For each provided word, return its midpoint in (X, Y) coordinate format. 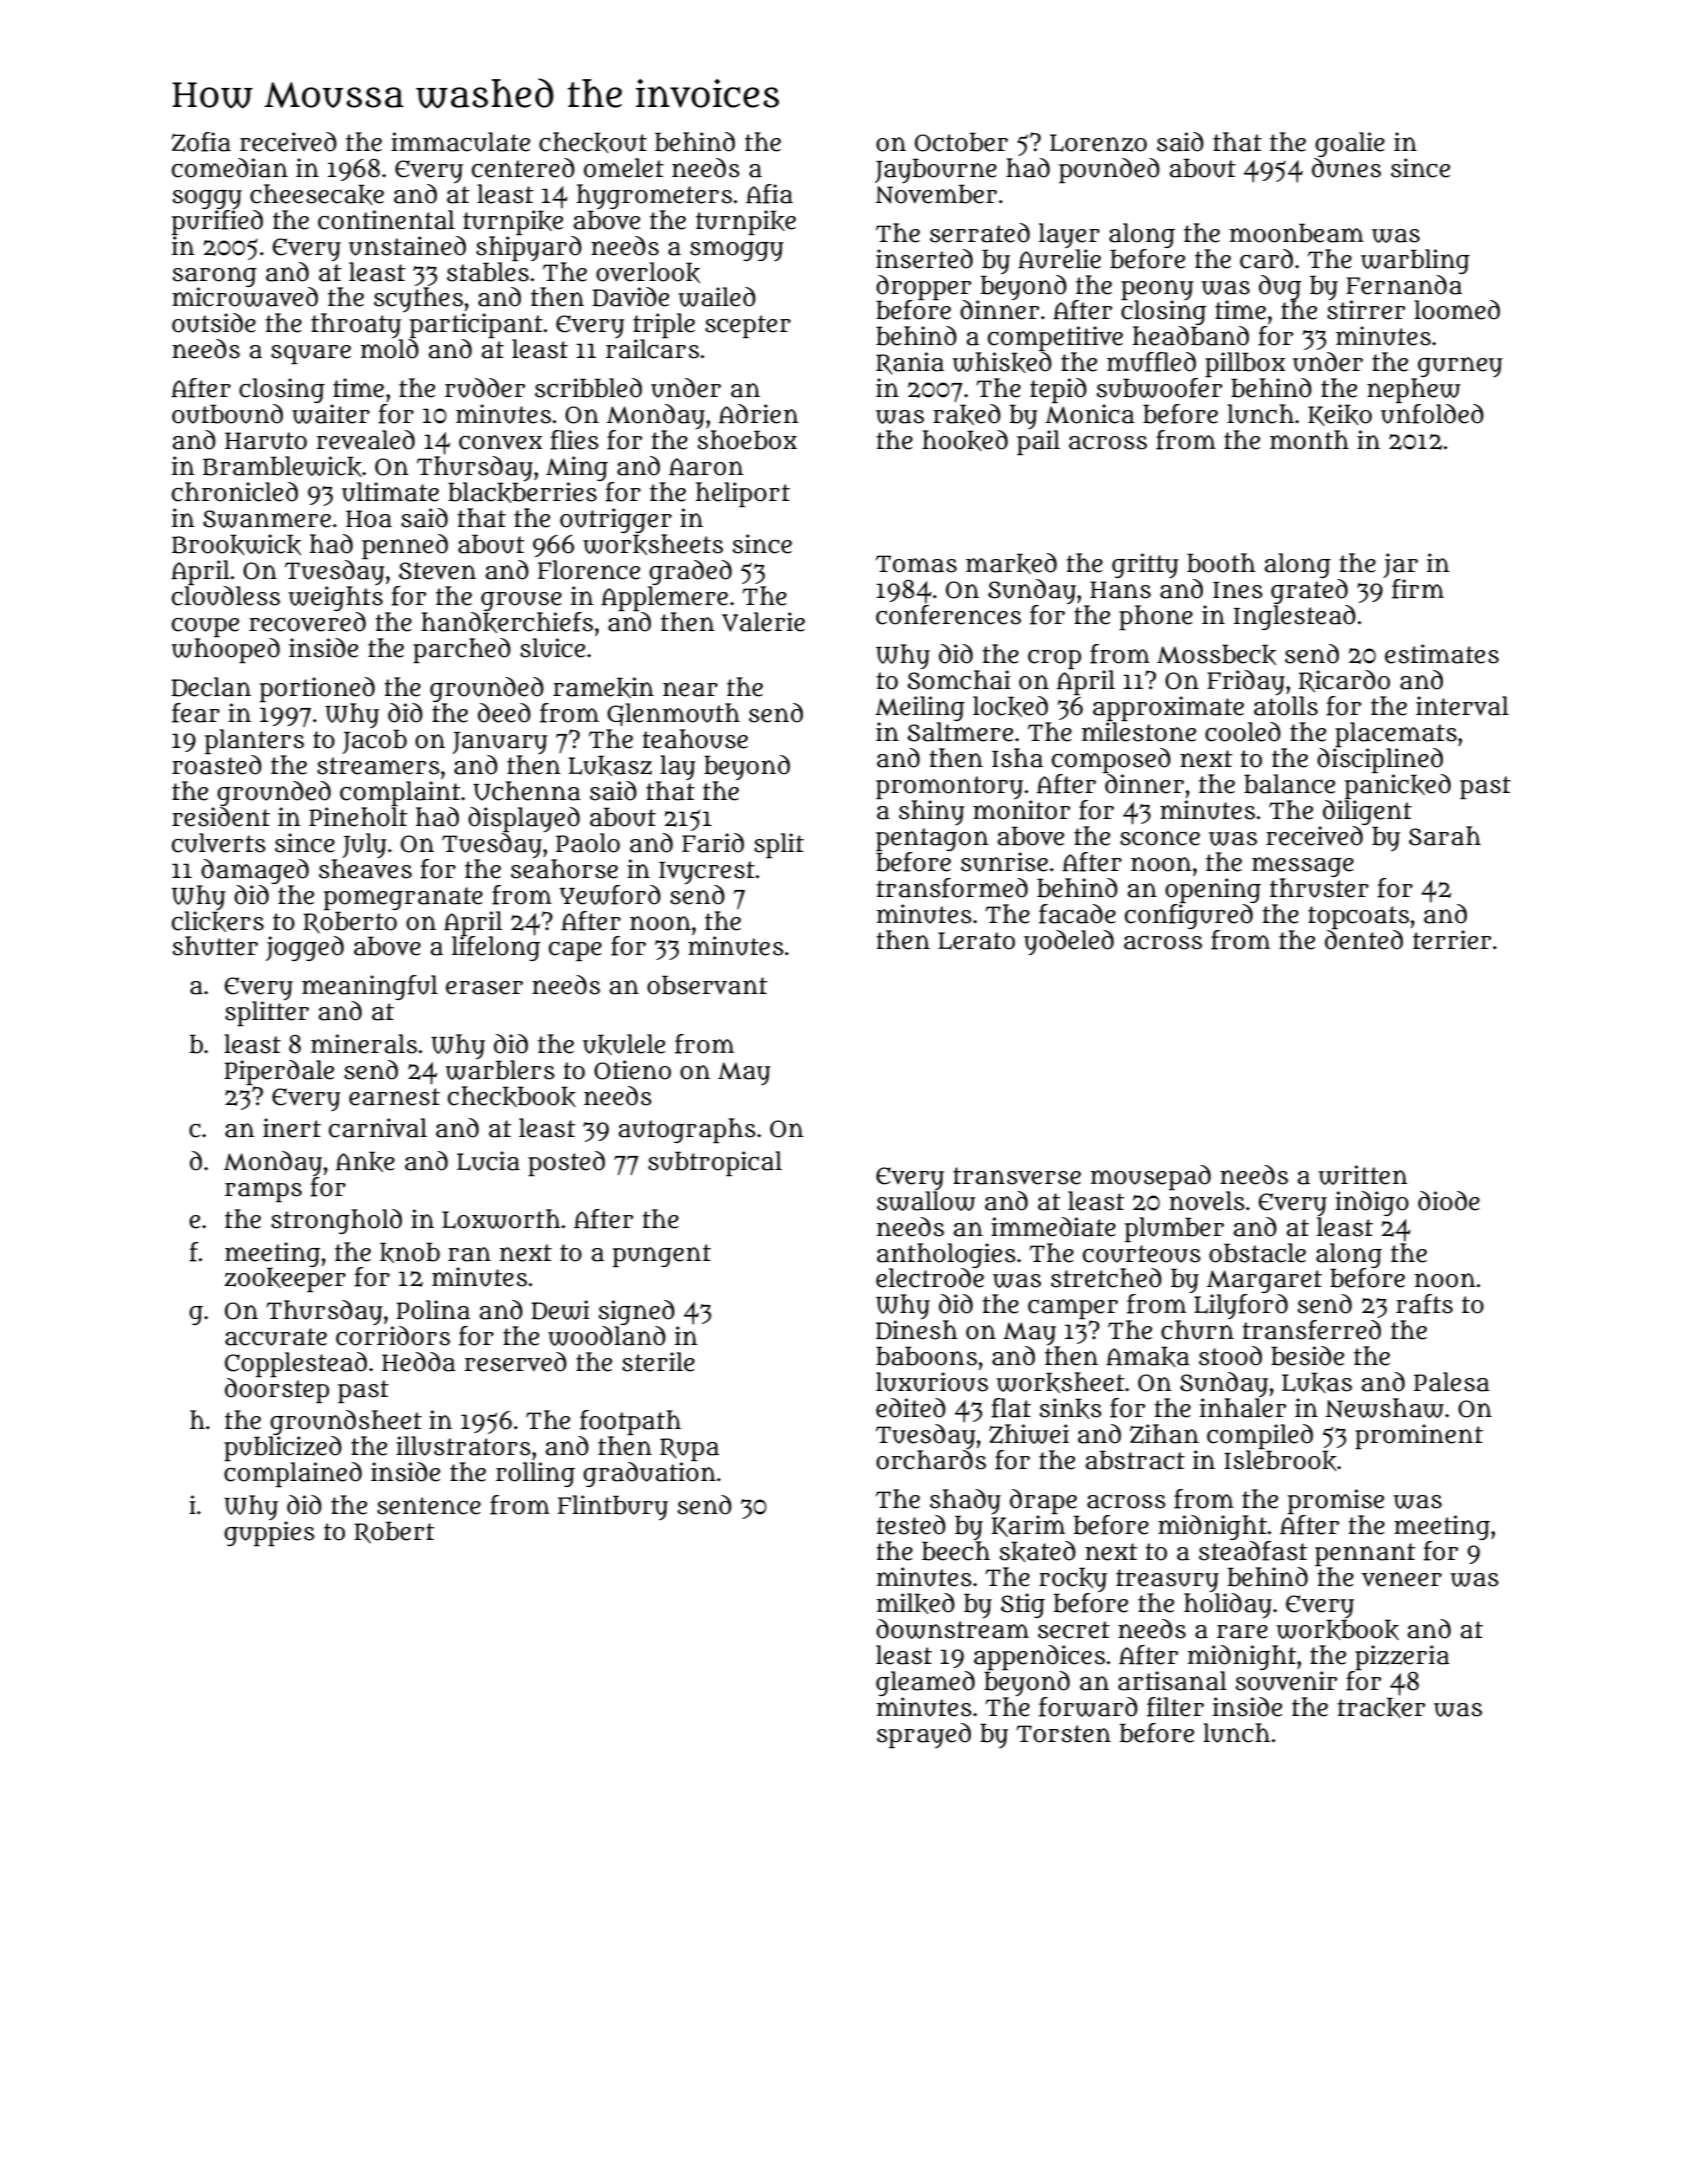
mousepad (1151, 1177)
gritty (1145, 565)
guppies (269, 1533)
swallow (926, 1200)
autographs (687, 1130)
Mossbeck (1216, 654)
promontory (949, 788)
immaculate (460, 142)
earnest (394, 1097)
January (500, 743)
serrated (980, 233)
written (1362, 1175)
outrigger (616, 520)
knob (410, 1252)
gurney (1460, 367)
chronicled (235, 492)
